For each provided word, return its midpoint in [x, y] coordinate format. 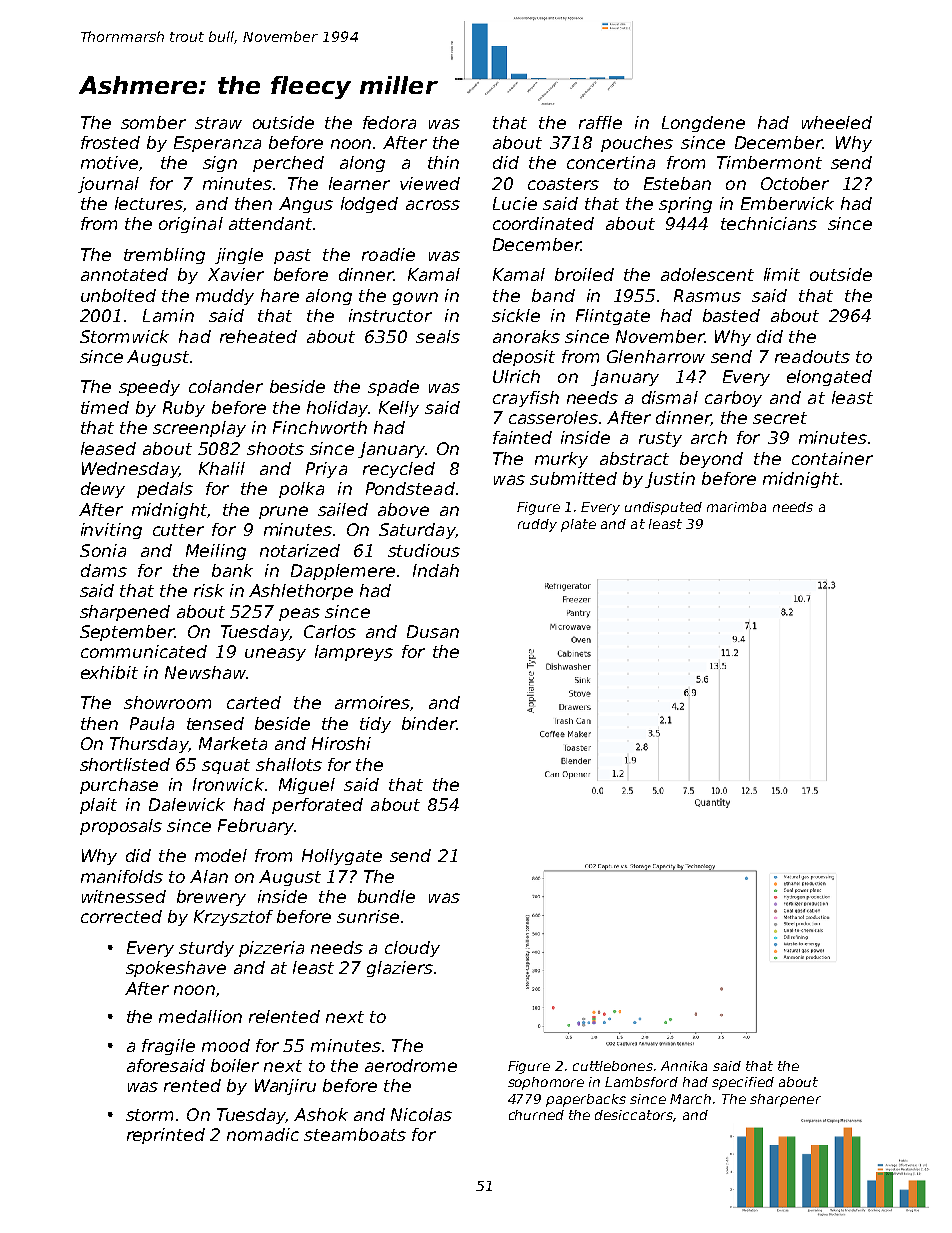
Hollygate [342, 857]
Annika [684, 1066]
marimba [736, 507]
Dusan [433, 631]
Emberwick [787, 203]
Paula [152, 723]
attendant [270, 223]
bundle [386, 896]
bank [232, 570]
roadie [388, 254]
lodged [369, 205]
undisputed [663, 508]
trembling [164, 256]
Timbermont [769, 162]
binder [429, 723]
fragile [168, 1047]
